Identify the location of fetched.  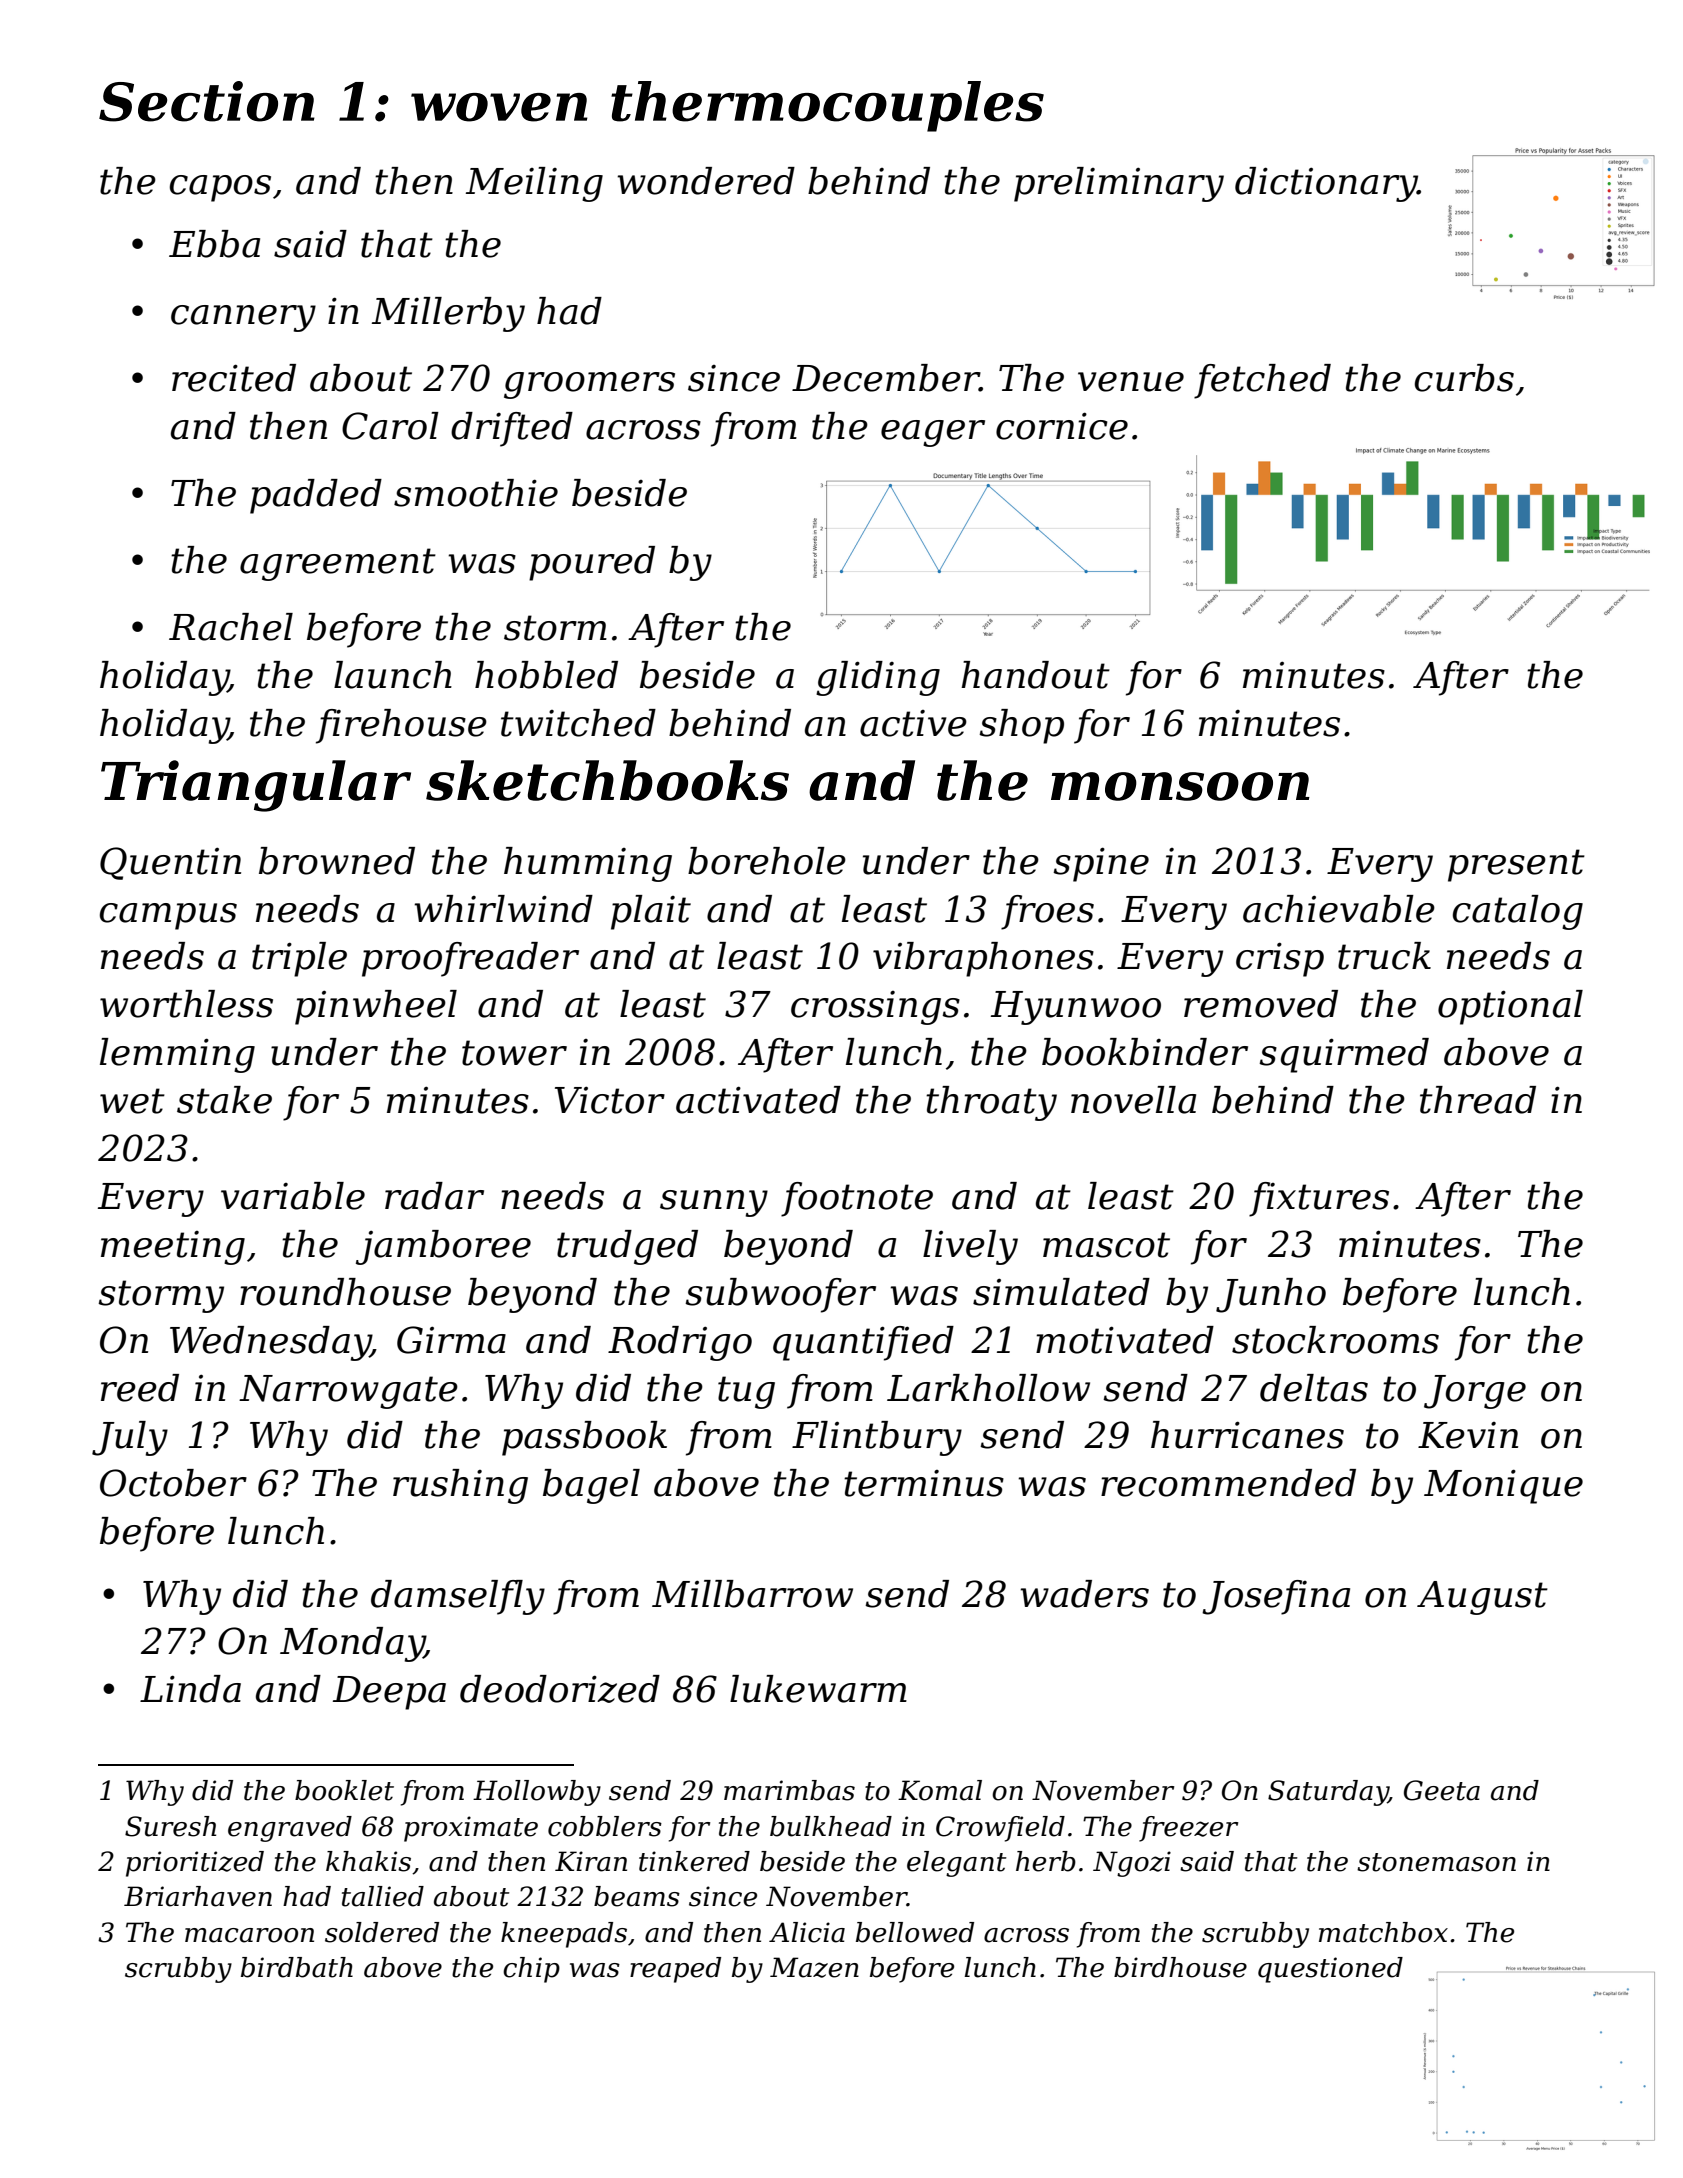
(1262, 381).
